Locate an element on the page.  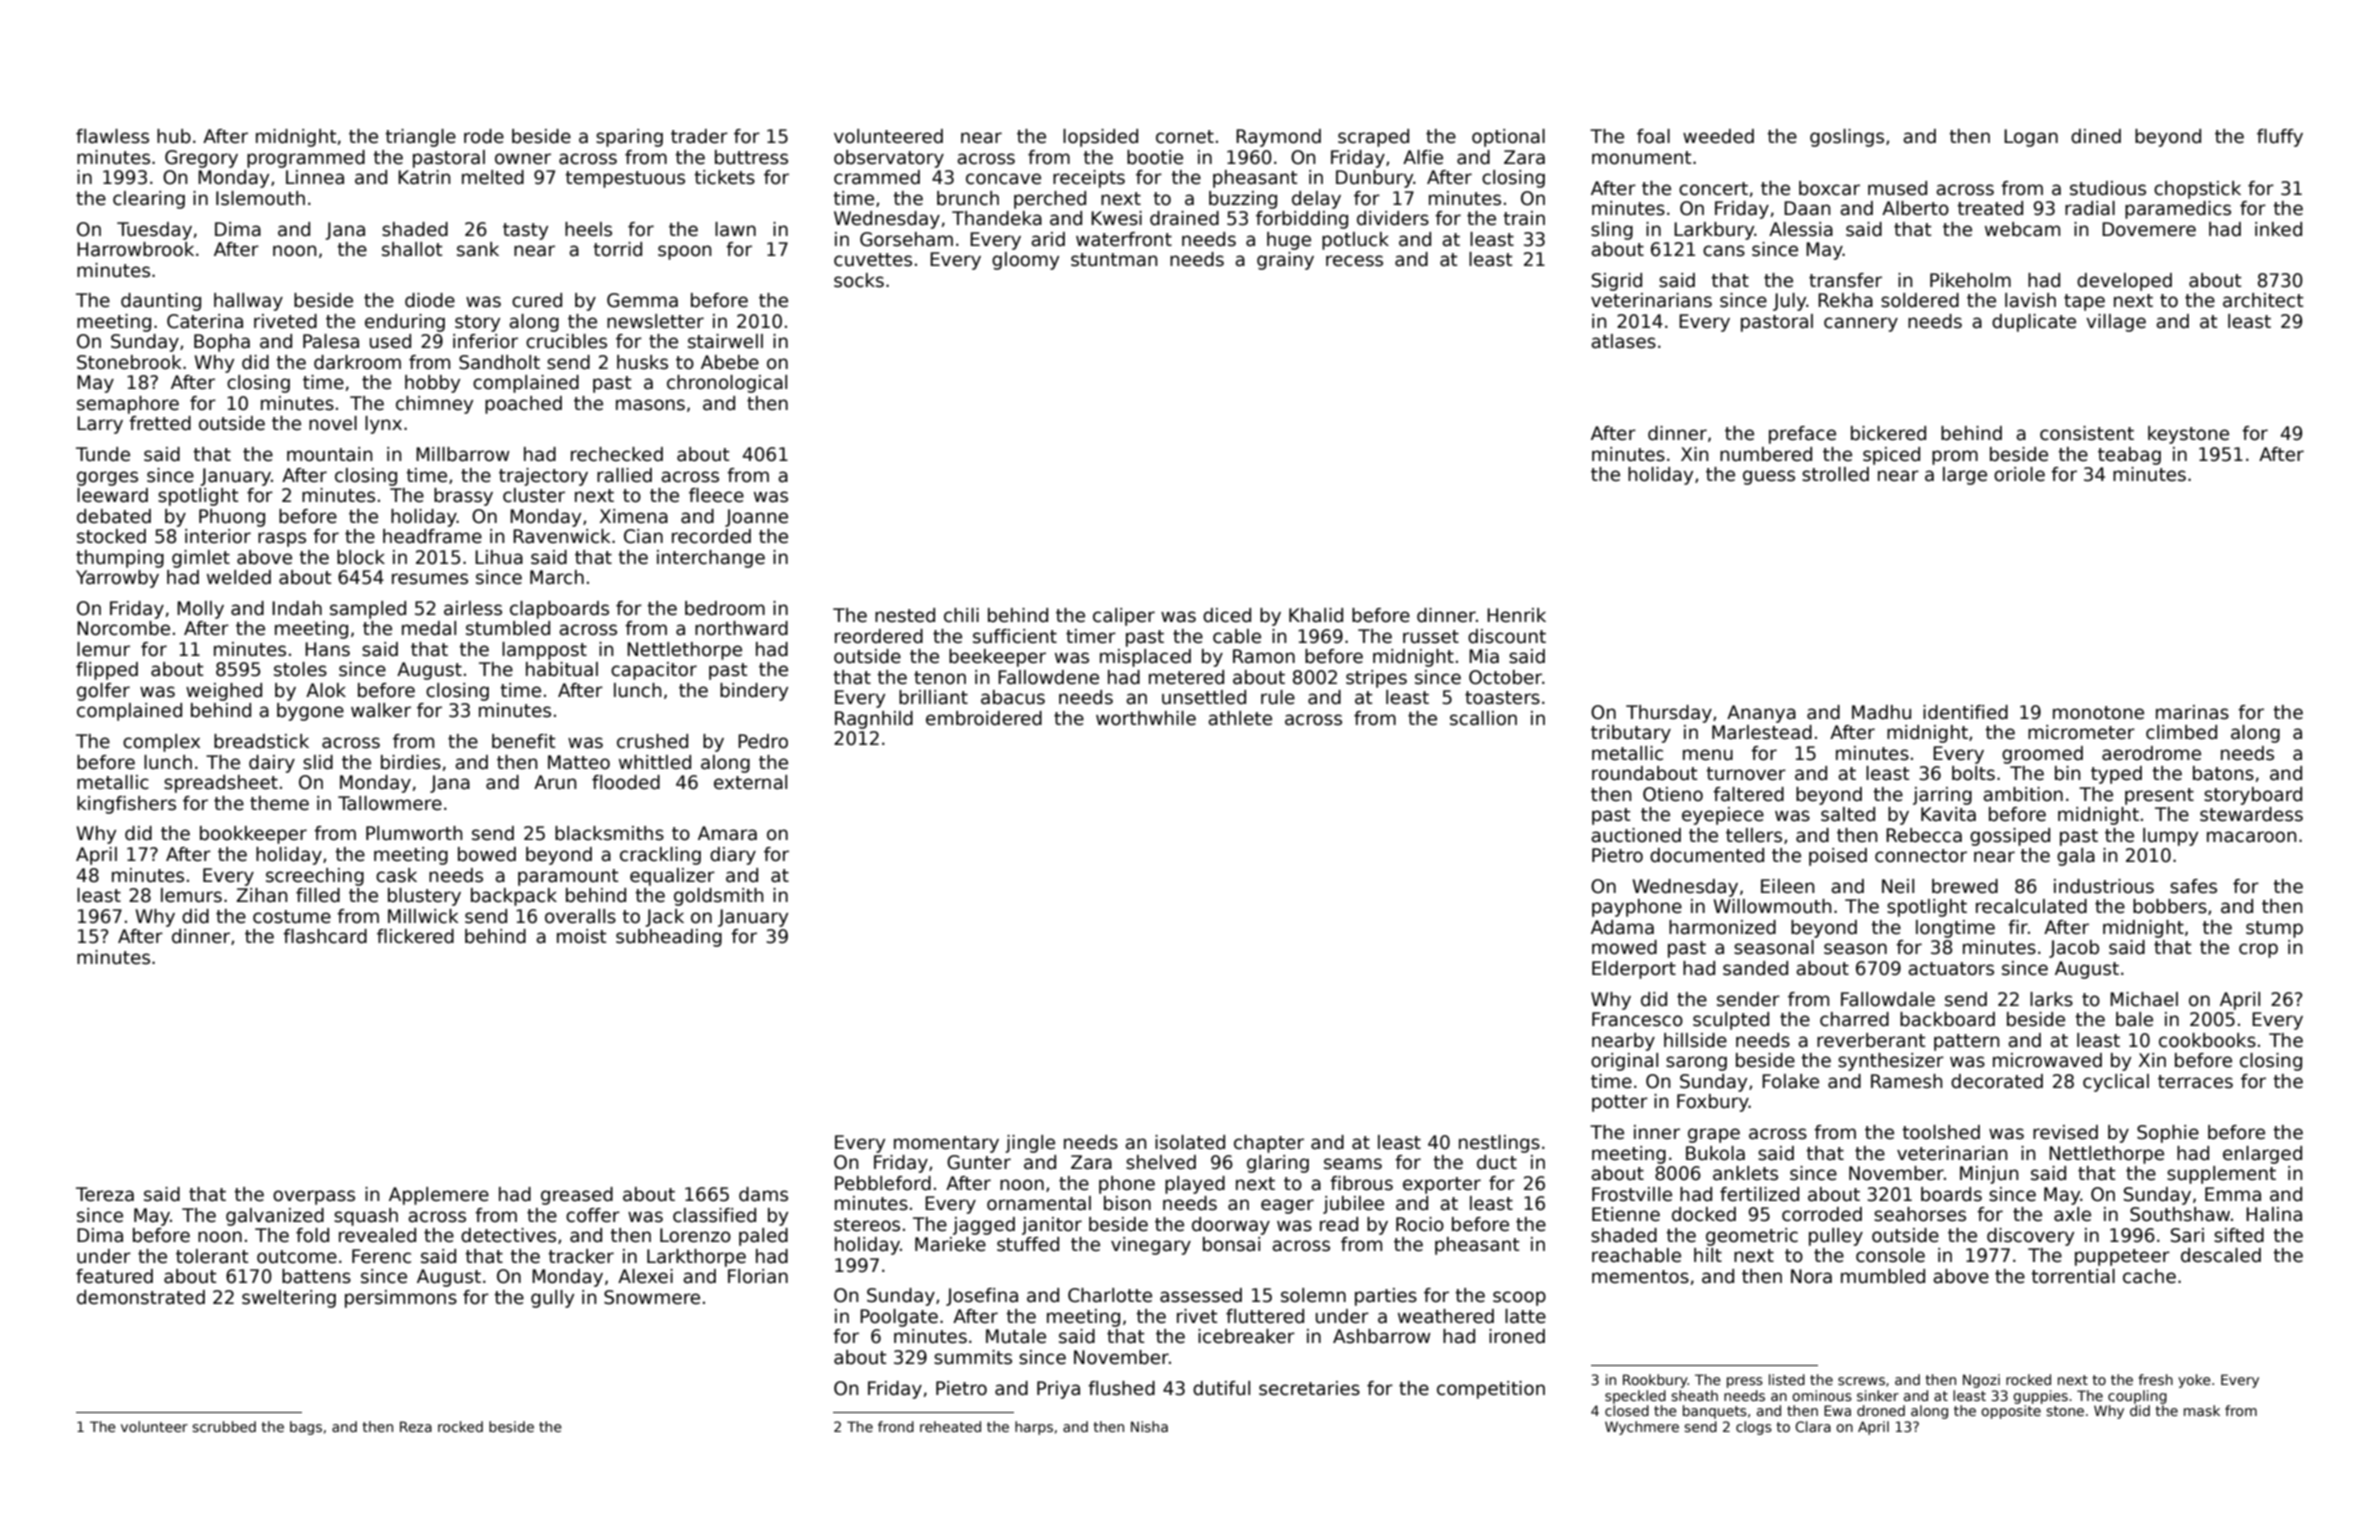
Raymond is located at coordinates (1278, 138).
